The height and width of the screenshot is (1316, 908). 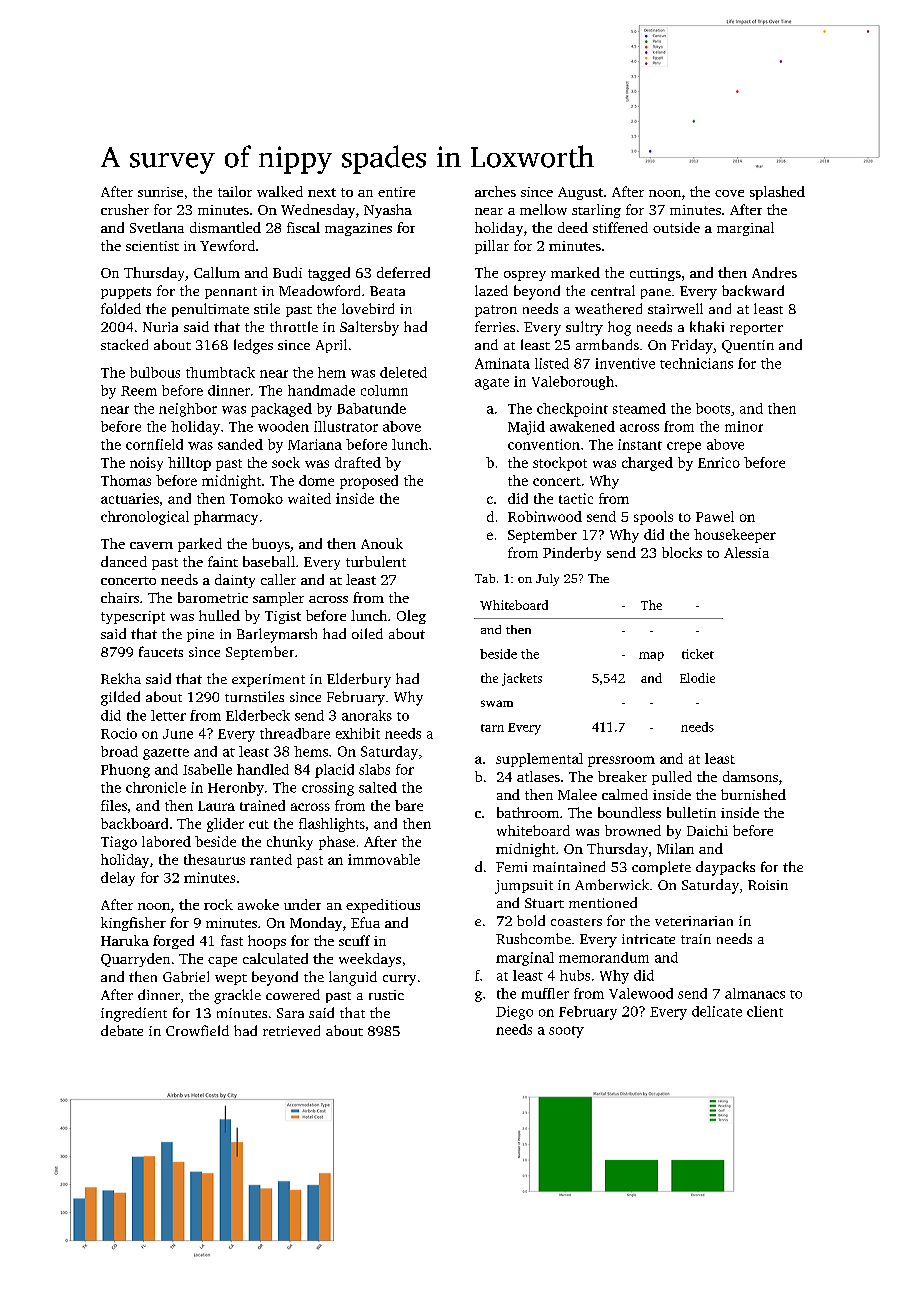 I want to click on crusher, so click(x=125, y=209).
